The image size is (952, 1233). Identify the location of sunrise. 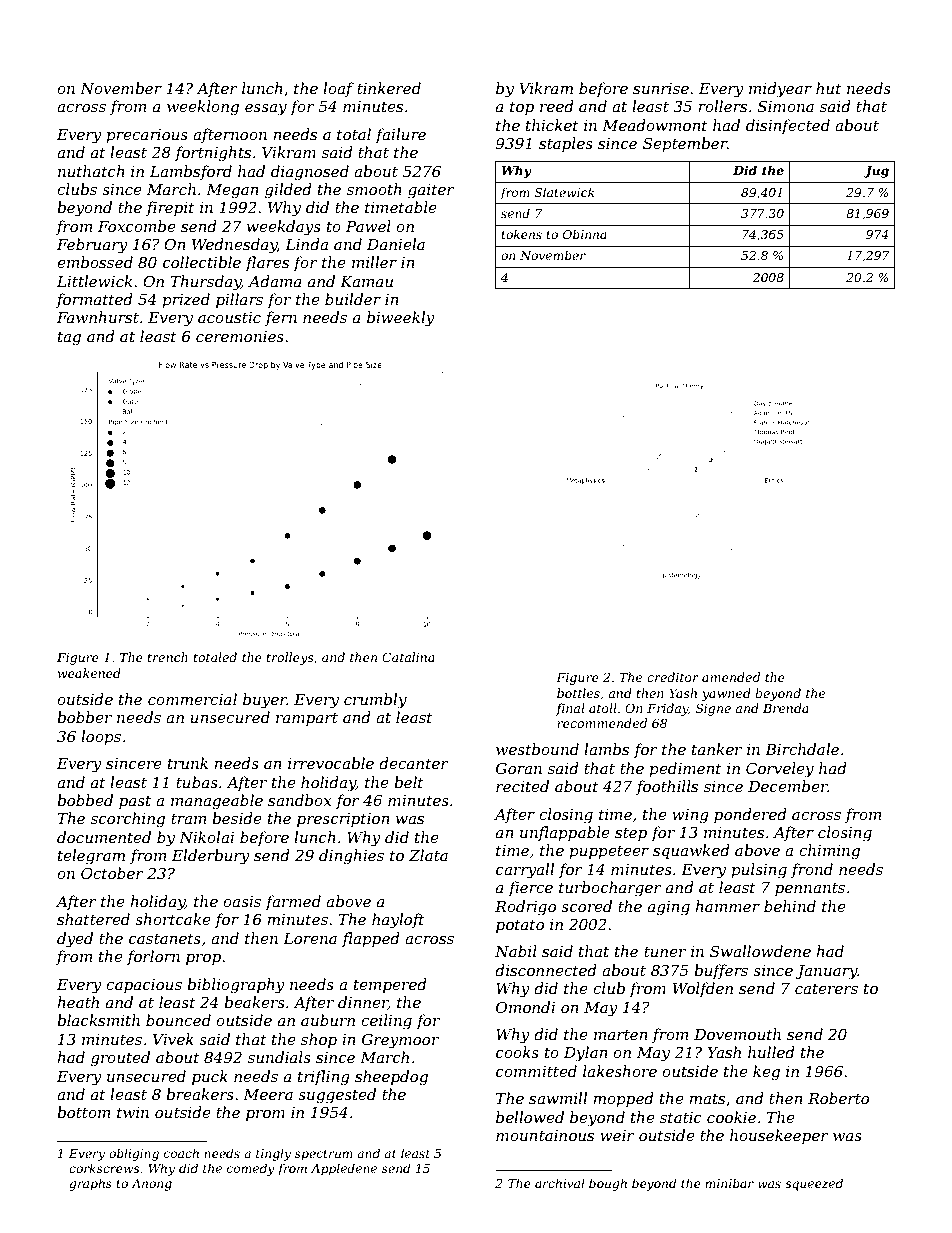
(661, 88).
